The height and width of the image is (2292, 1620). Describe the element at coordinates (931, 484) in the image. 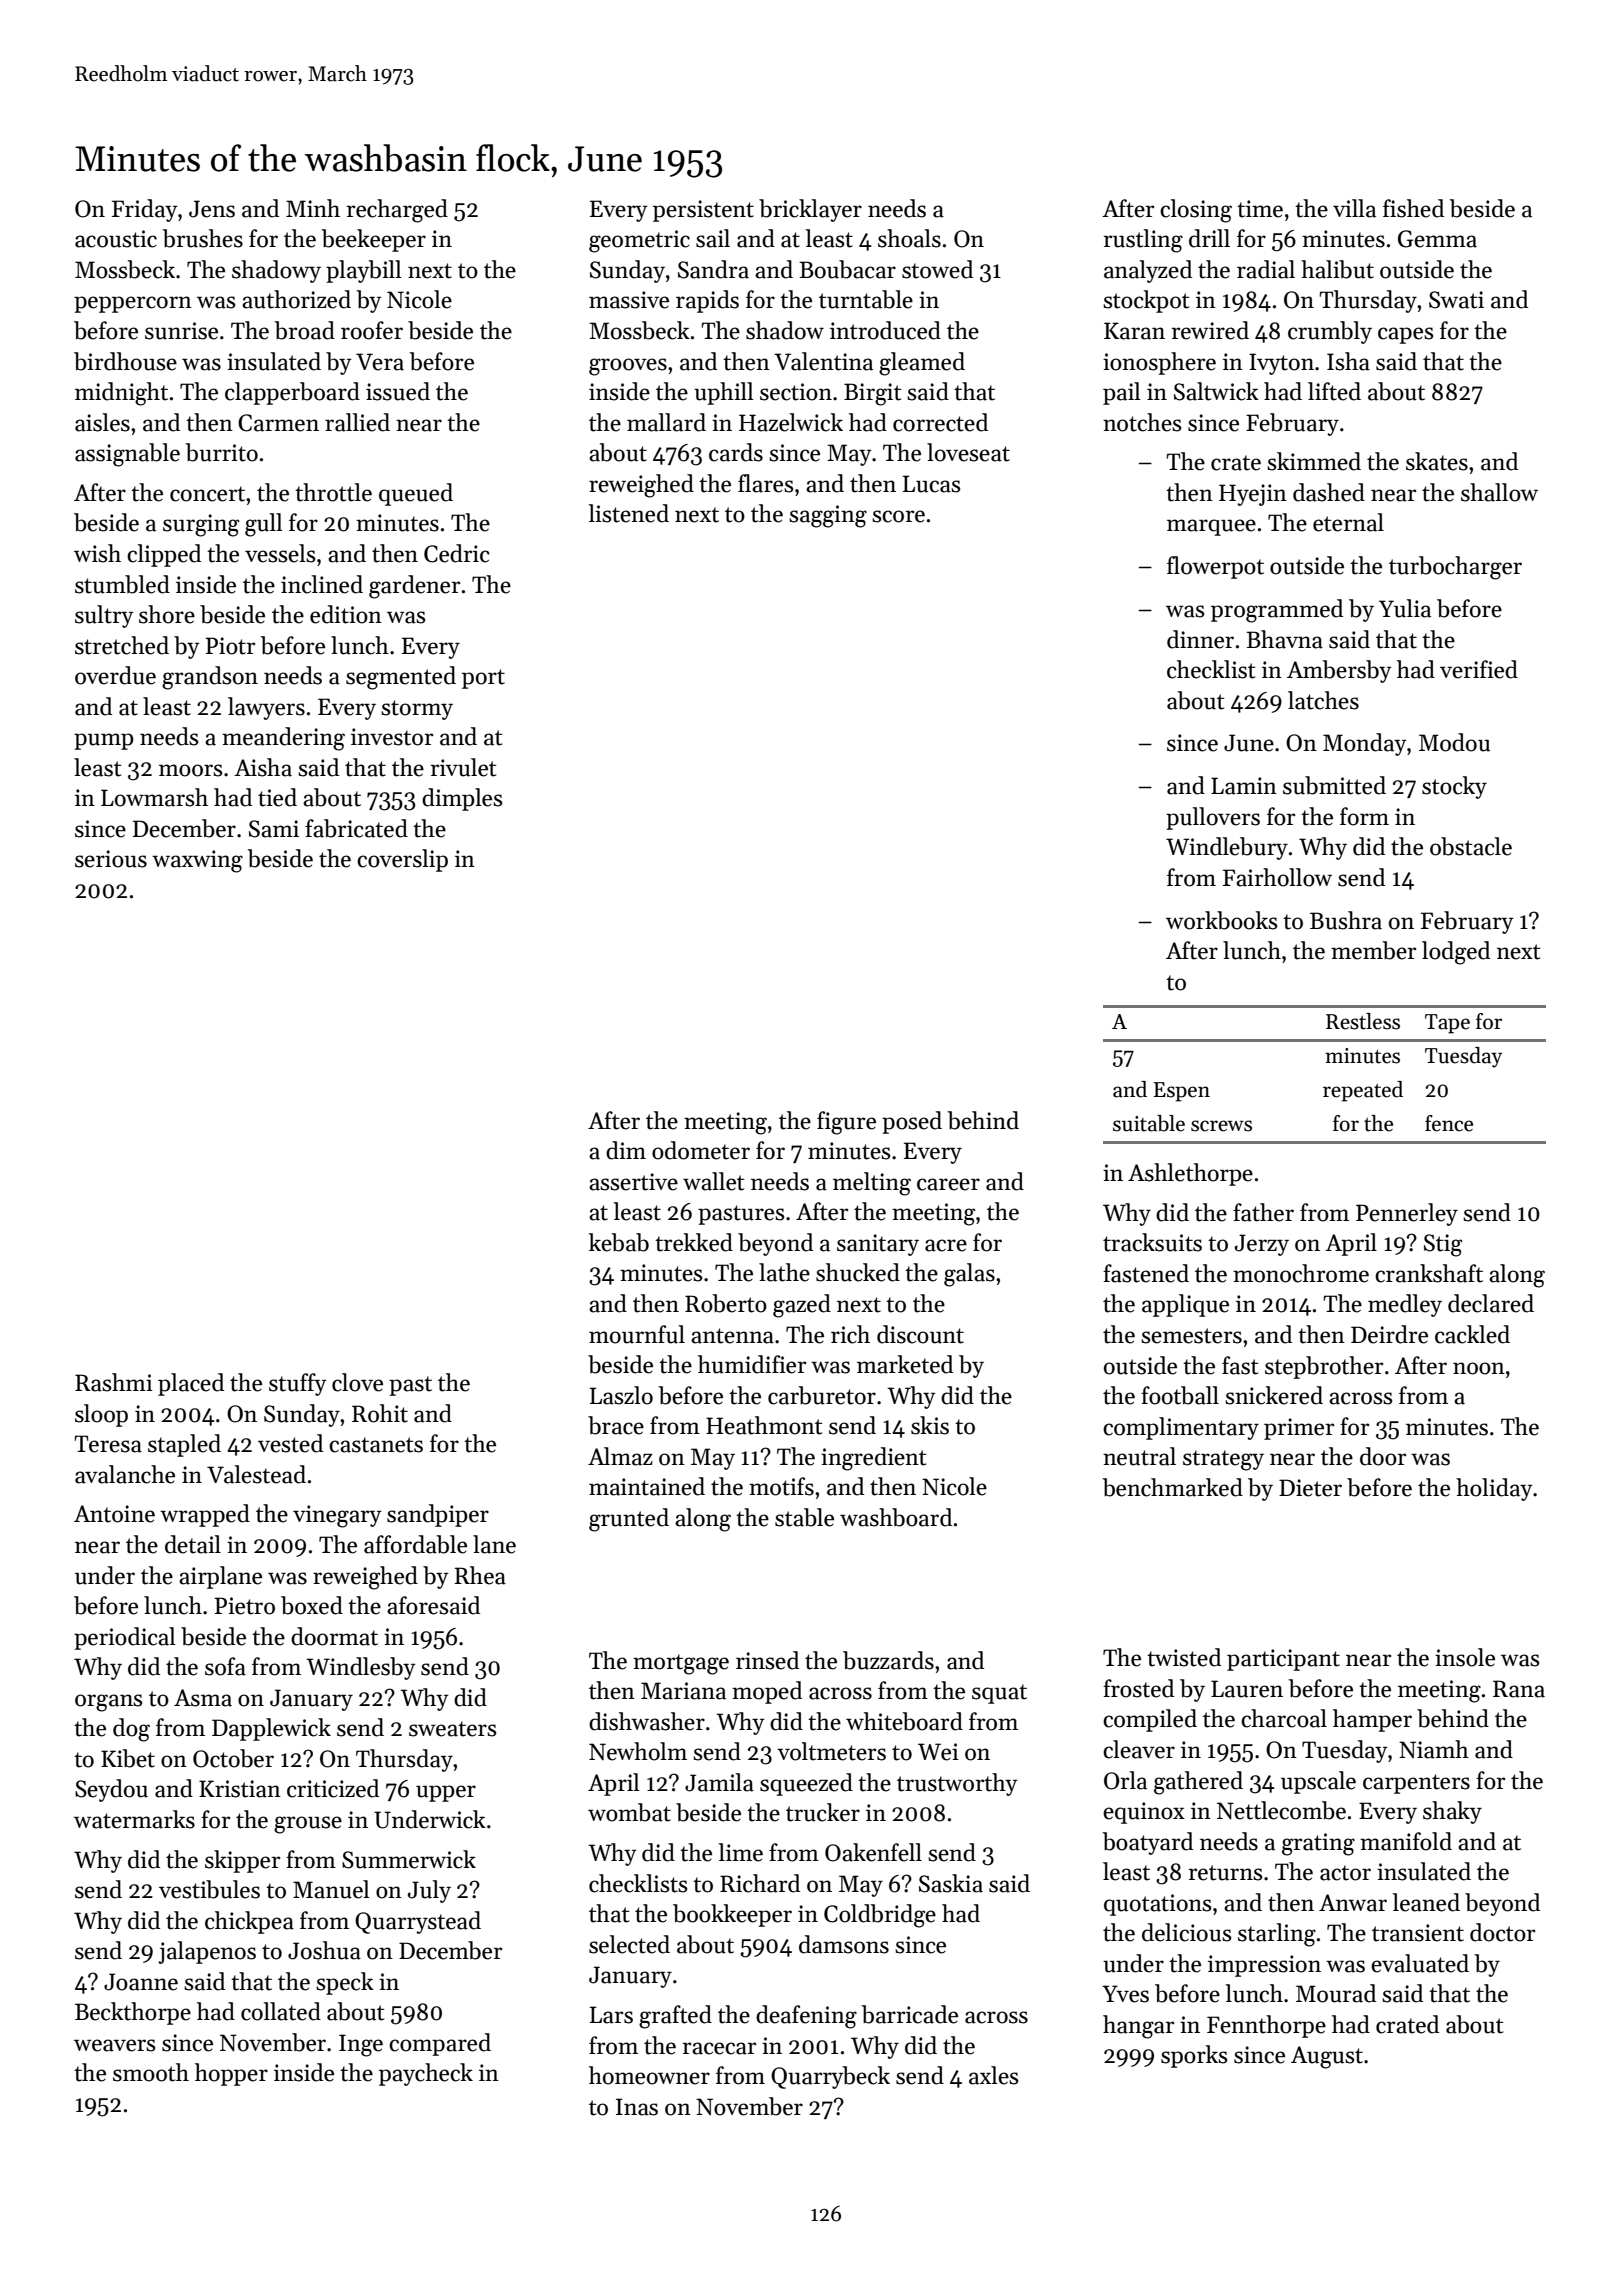

I see `Lucas` at that location.
